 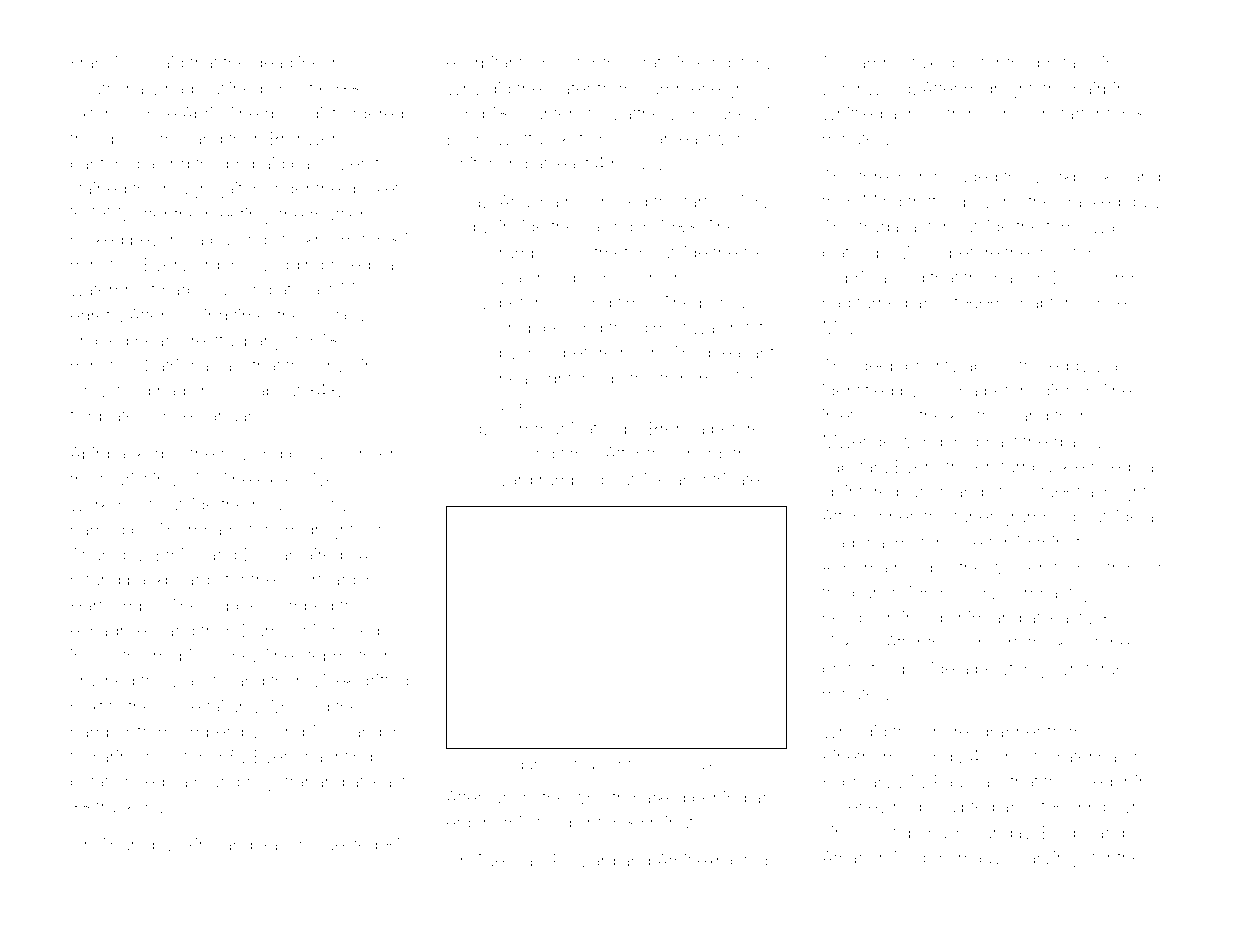 What do you see at coordinates (709, 378) in the document?
I see `transmission` at bounding box center [709, 378].
